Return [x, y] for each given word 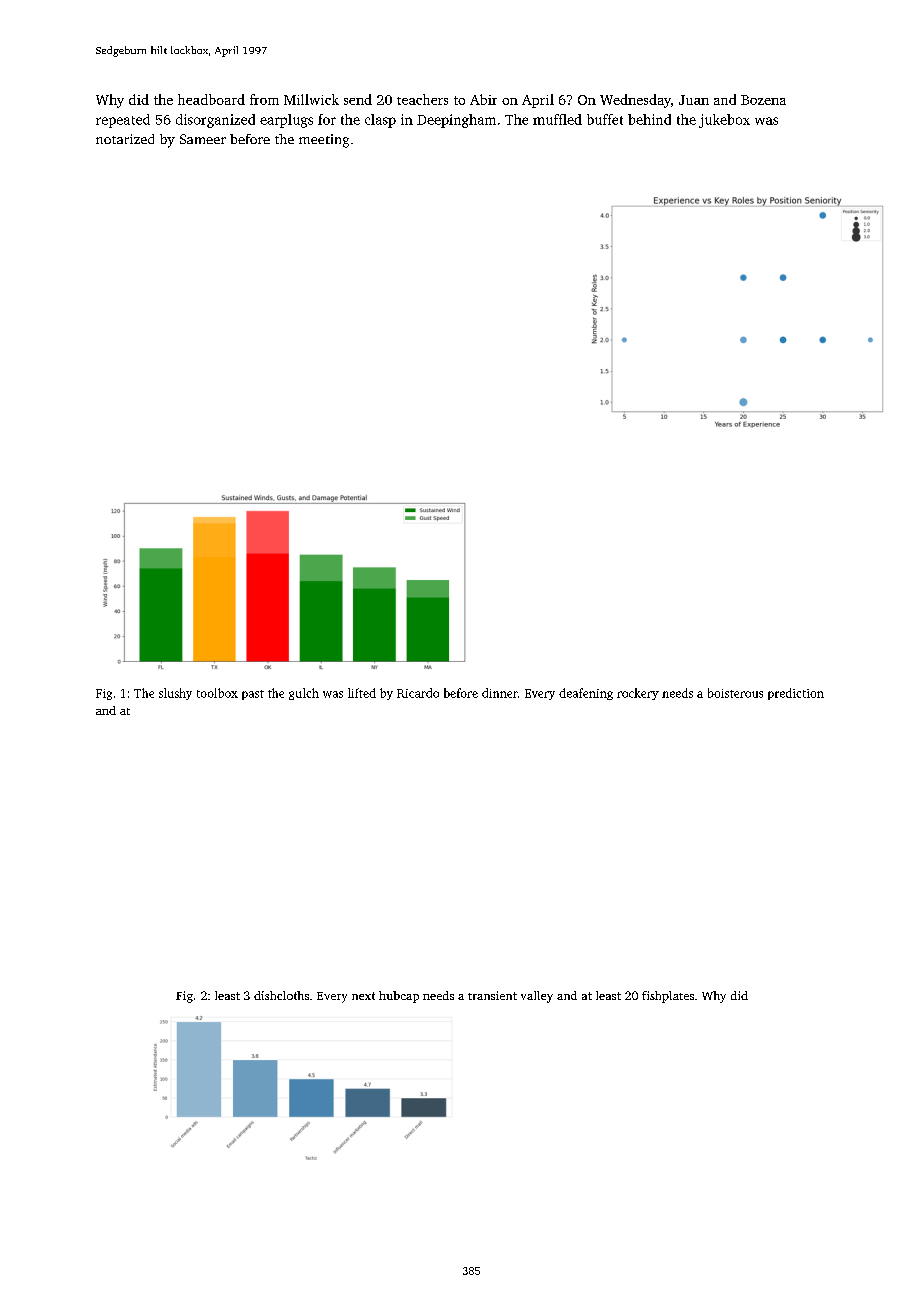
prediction [796, 694]
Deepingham [456, 121]
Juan [694, 100]
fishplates [668, 997]
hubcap [399, 997]
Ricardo [418, 693]
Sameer [203, 139]
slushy [175, 694]
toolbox [217, 693]
